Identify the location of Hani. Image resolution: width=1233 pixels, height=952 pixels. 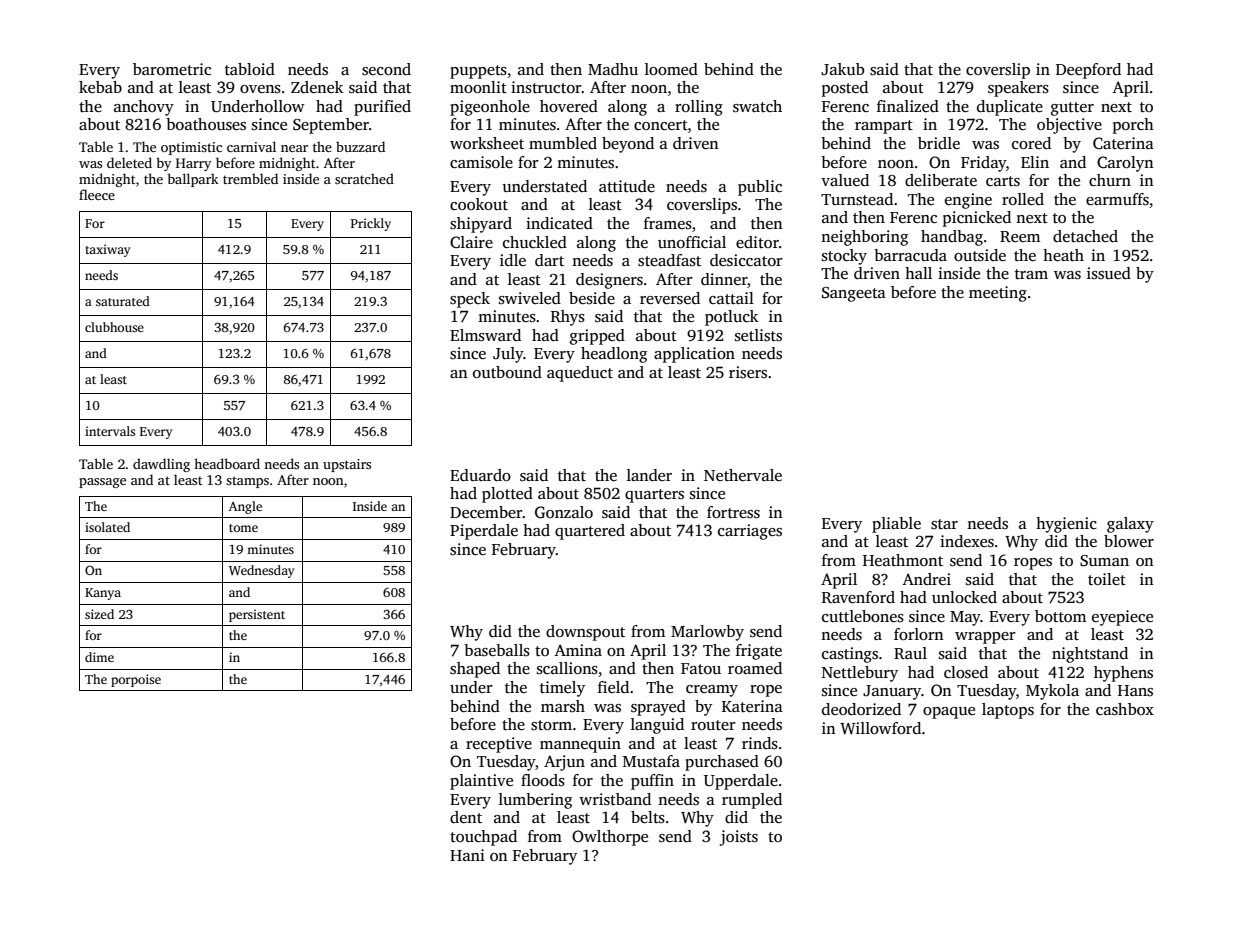
(467, 855).
